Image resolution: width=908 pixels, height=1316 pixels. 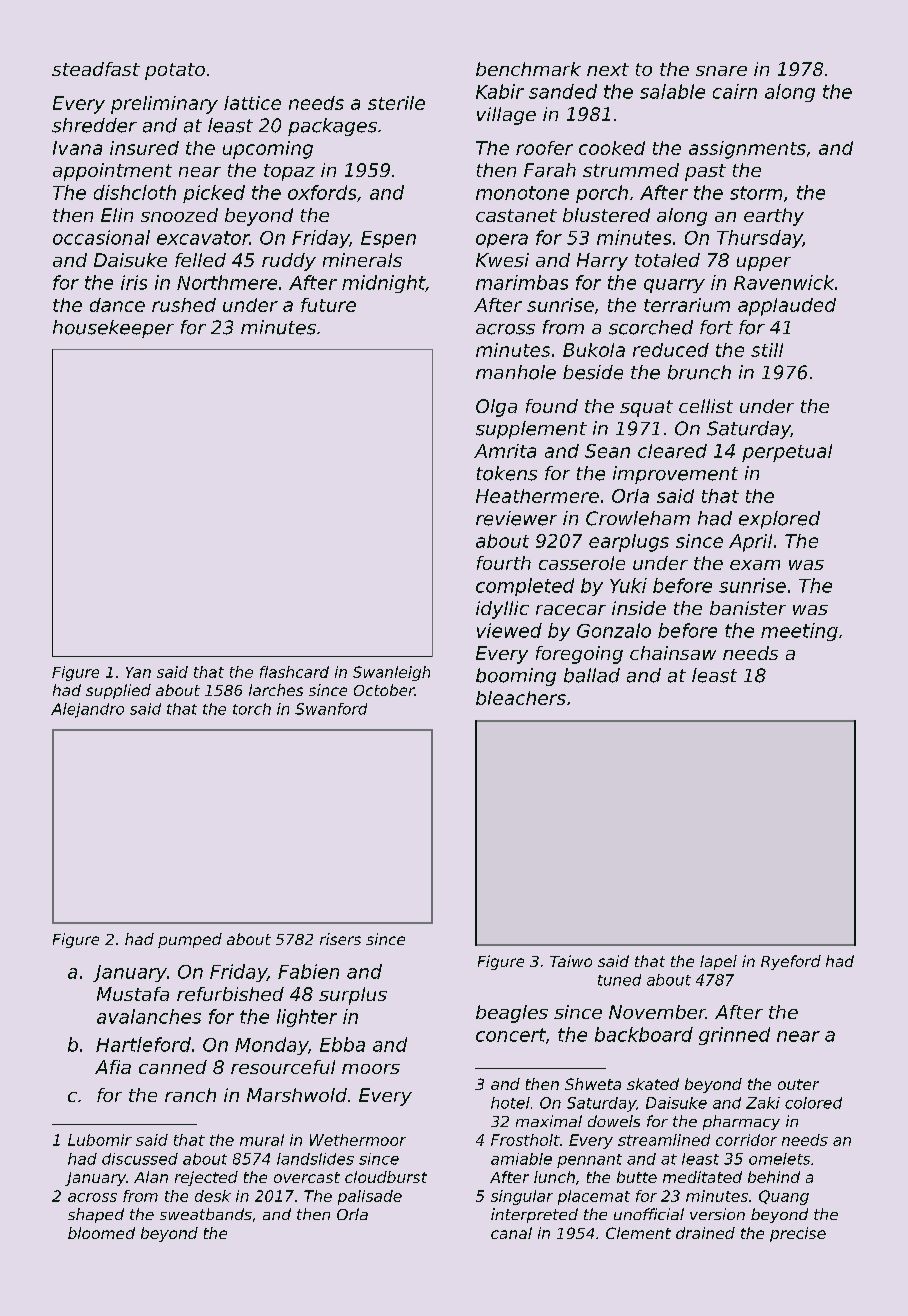 I want to click on Ryeford, so click(x=791, y=962).
